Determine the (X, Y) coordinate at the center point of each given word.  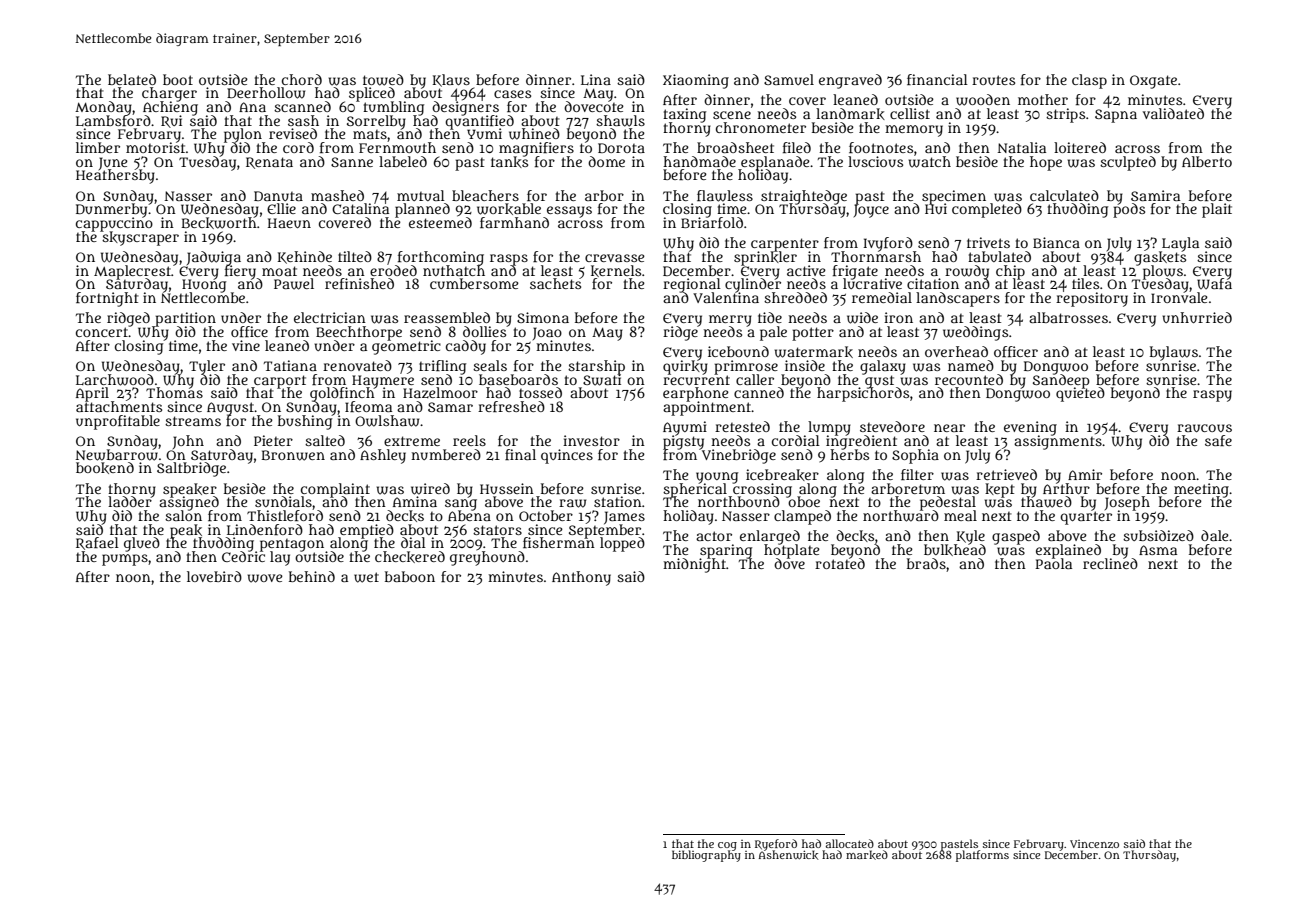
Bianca (1056, 242)
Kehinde (305, 257)
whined (534, 134)
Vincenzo (1094, 844)
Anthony (581, 578)
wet (366, 577)
